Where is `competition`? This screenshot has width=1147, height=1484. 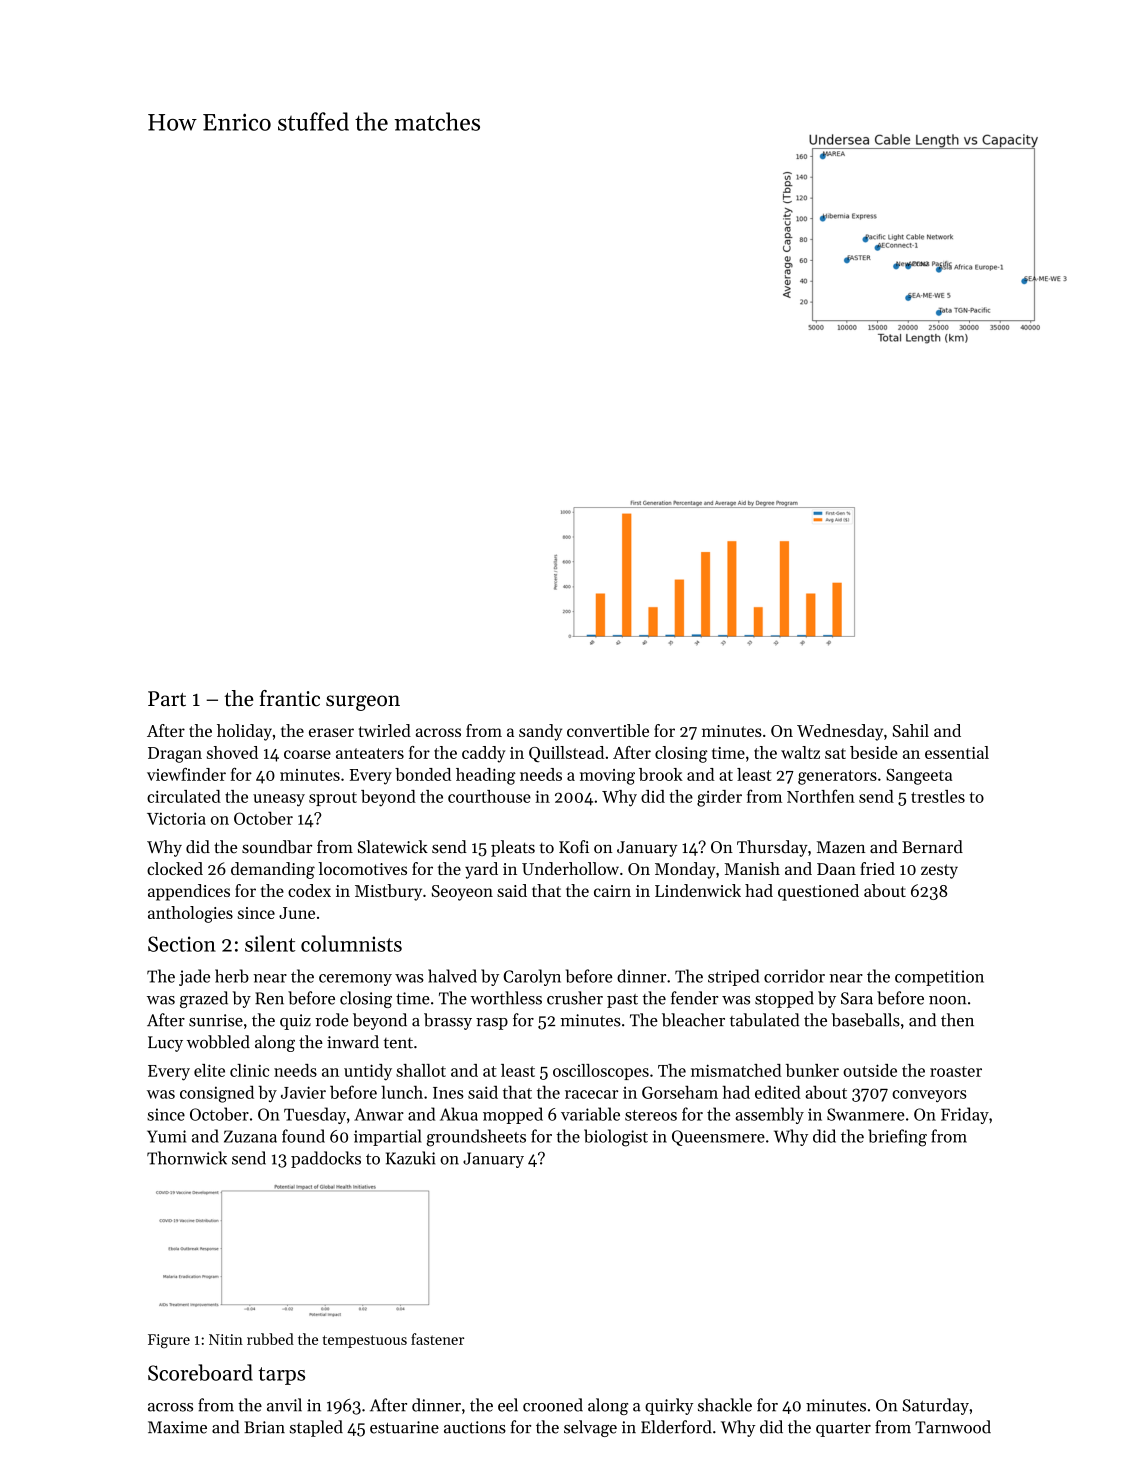 competition is located at coordinates (939, 978).
